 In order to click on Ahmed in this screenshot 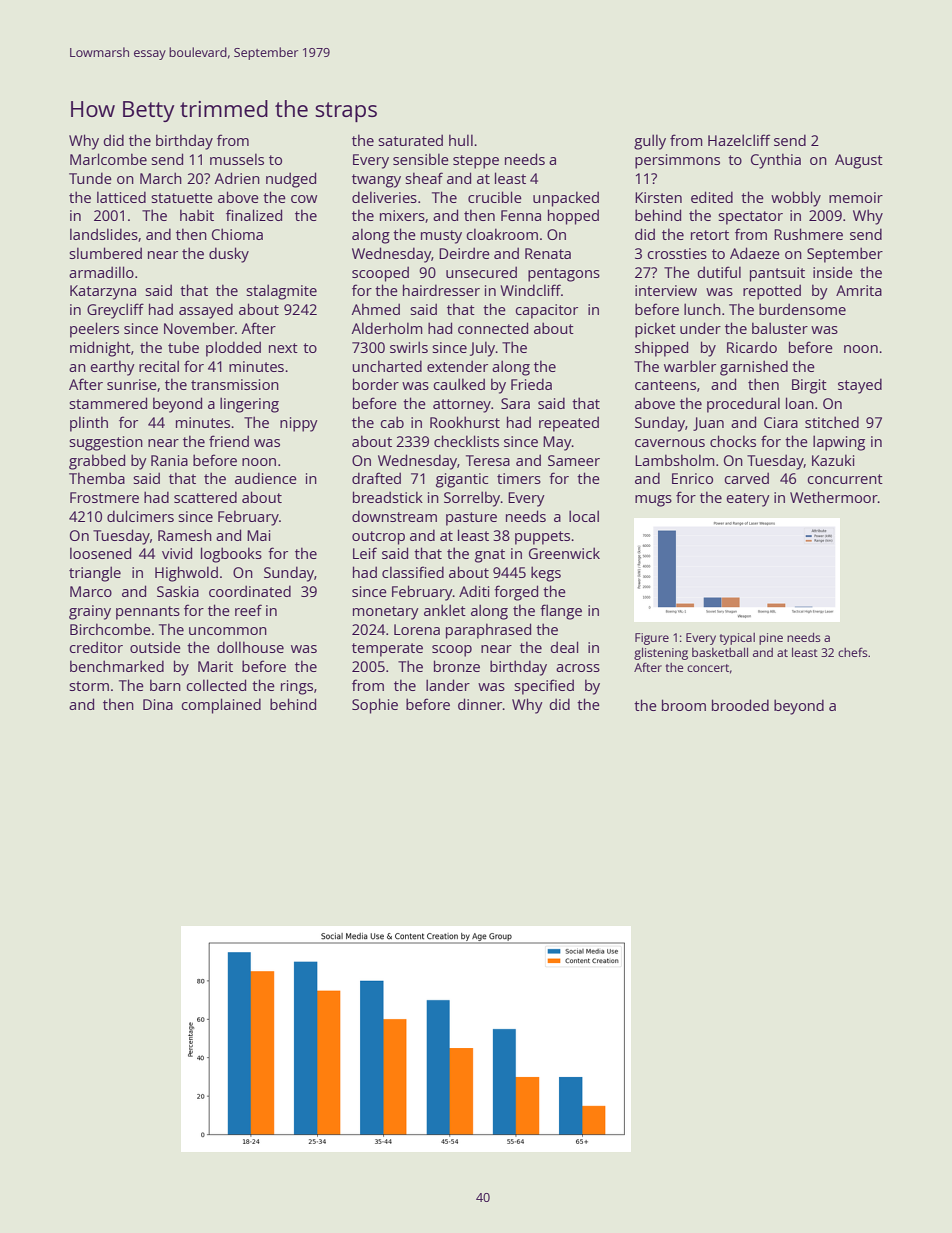, I will do `click(376, 309)`.
